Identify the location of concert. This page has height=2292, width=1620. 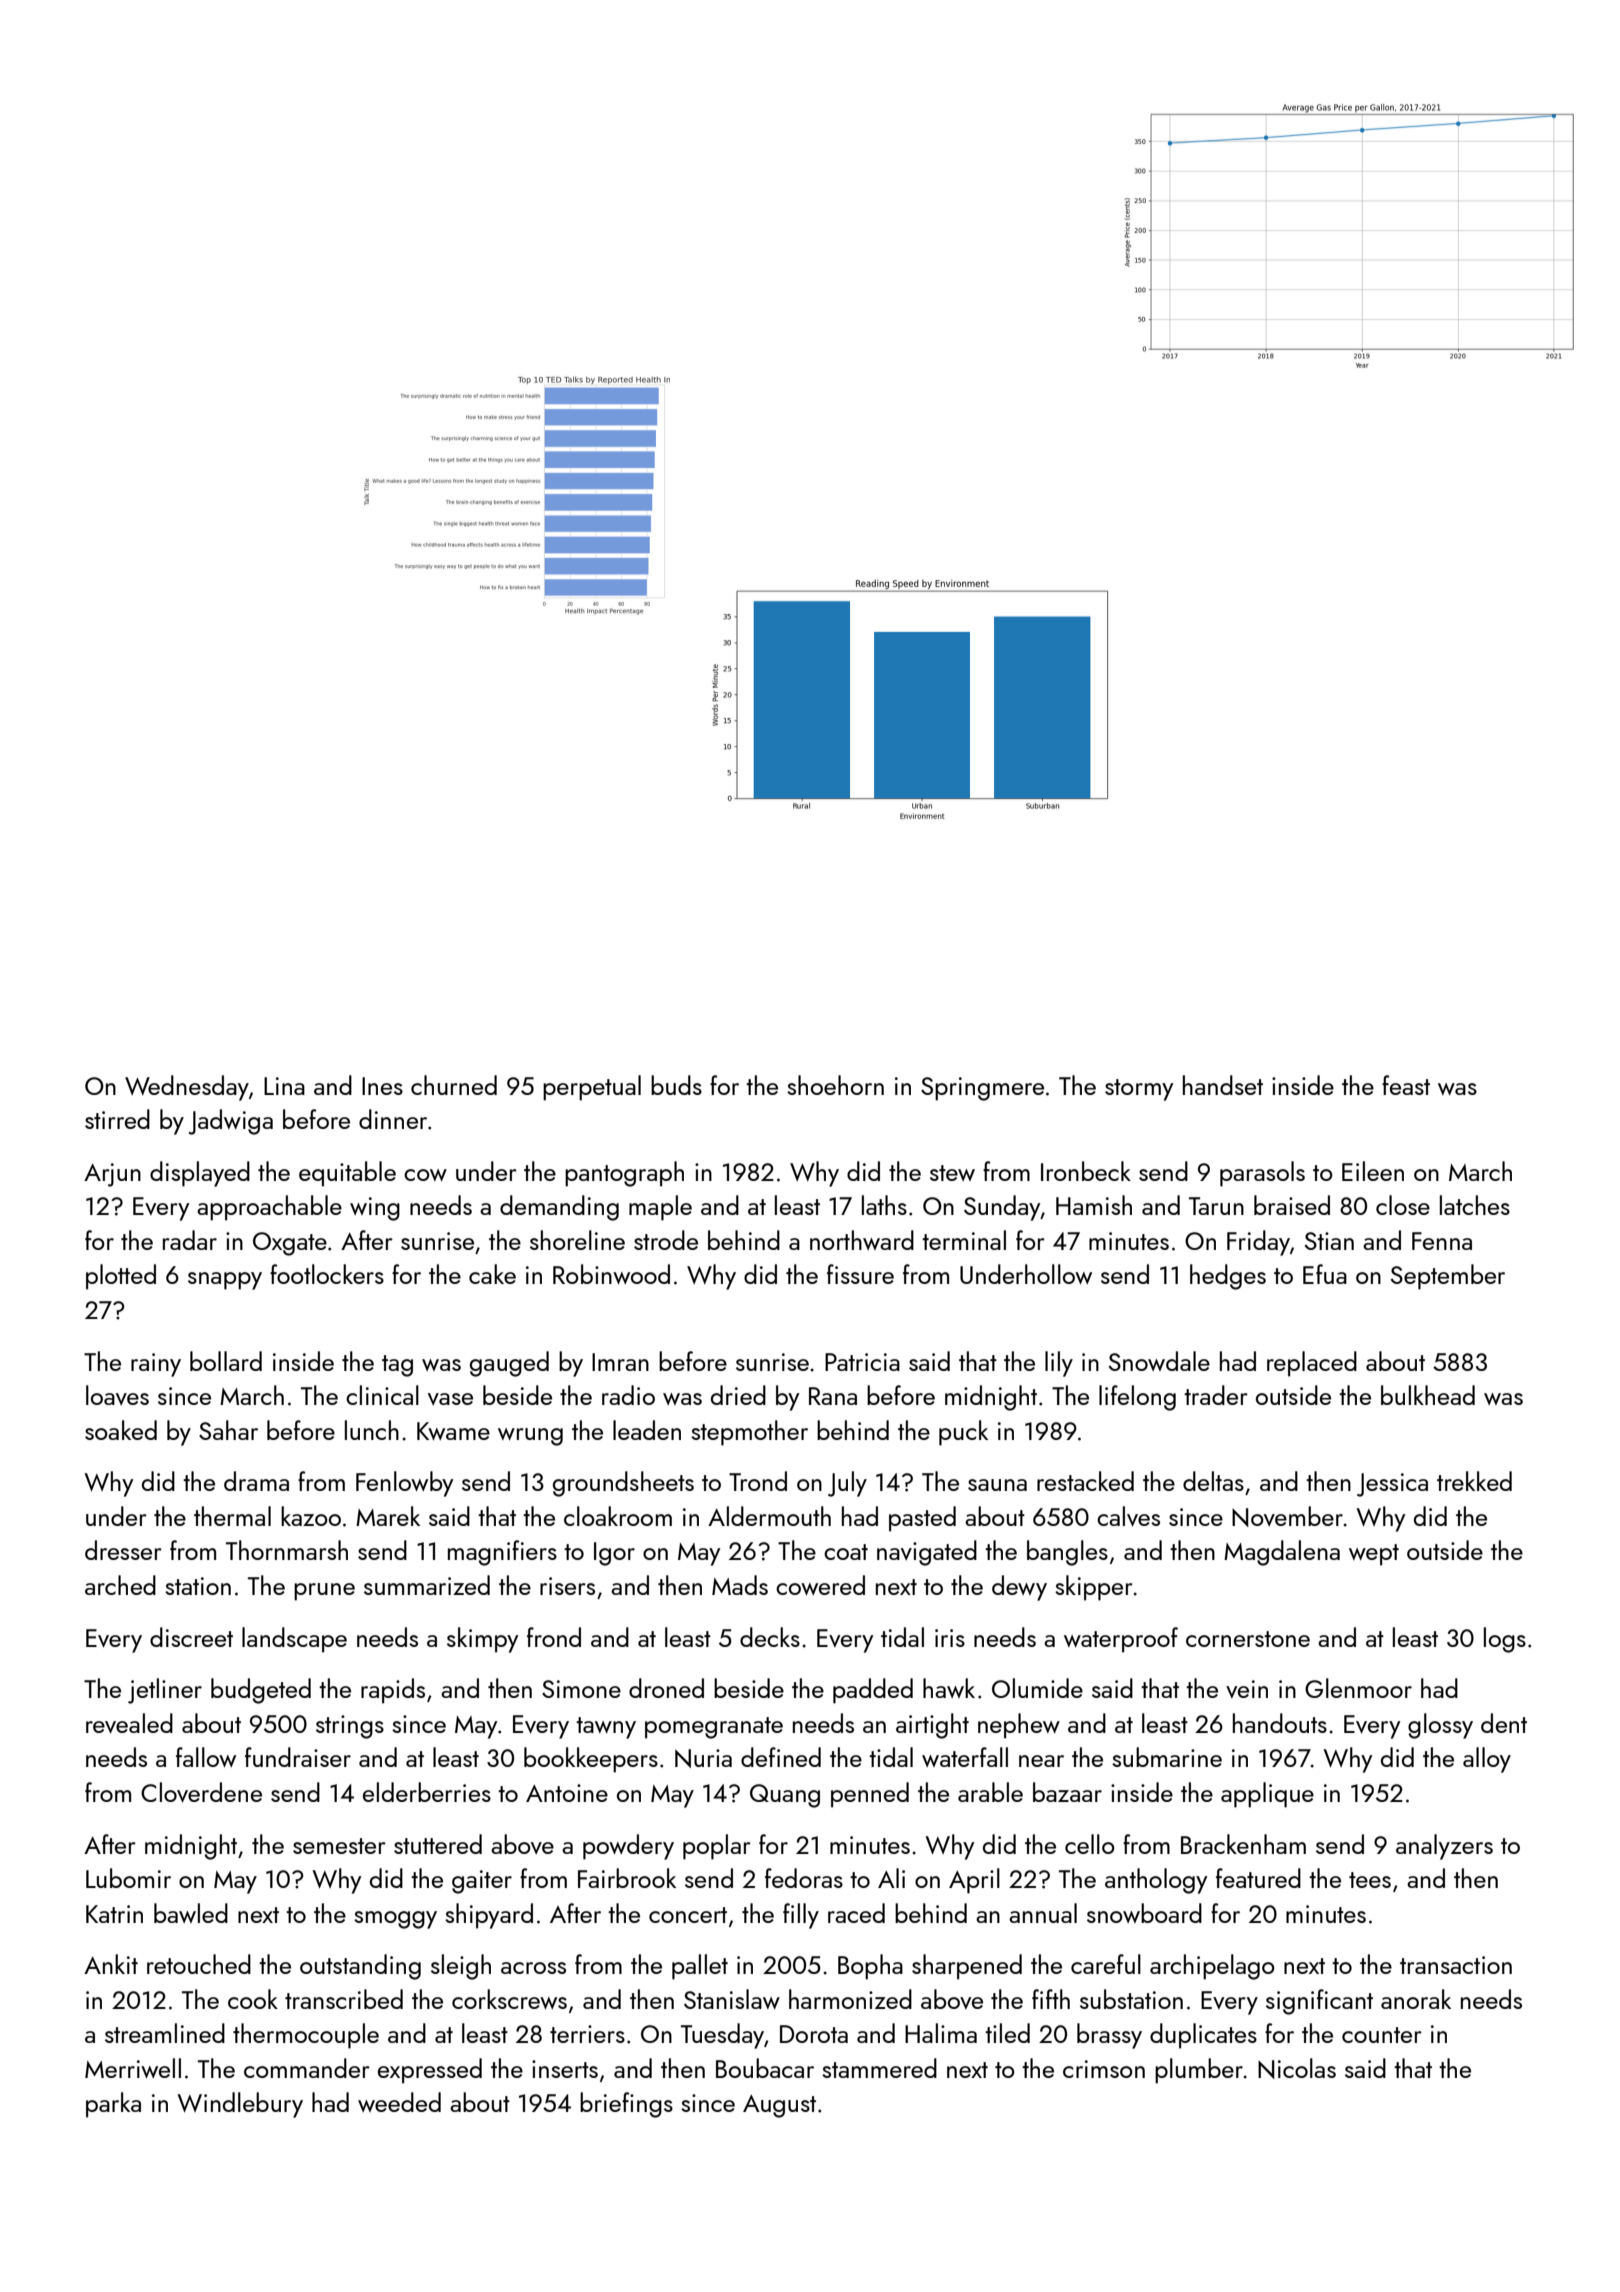
(688, 1915).
